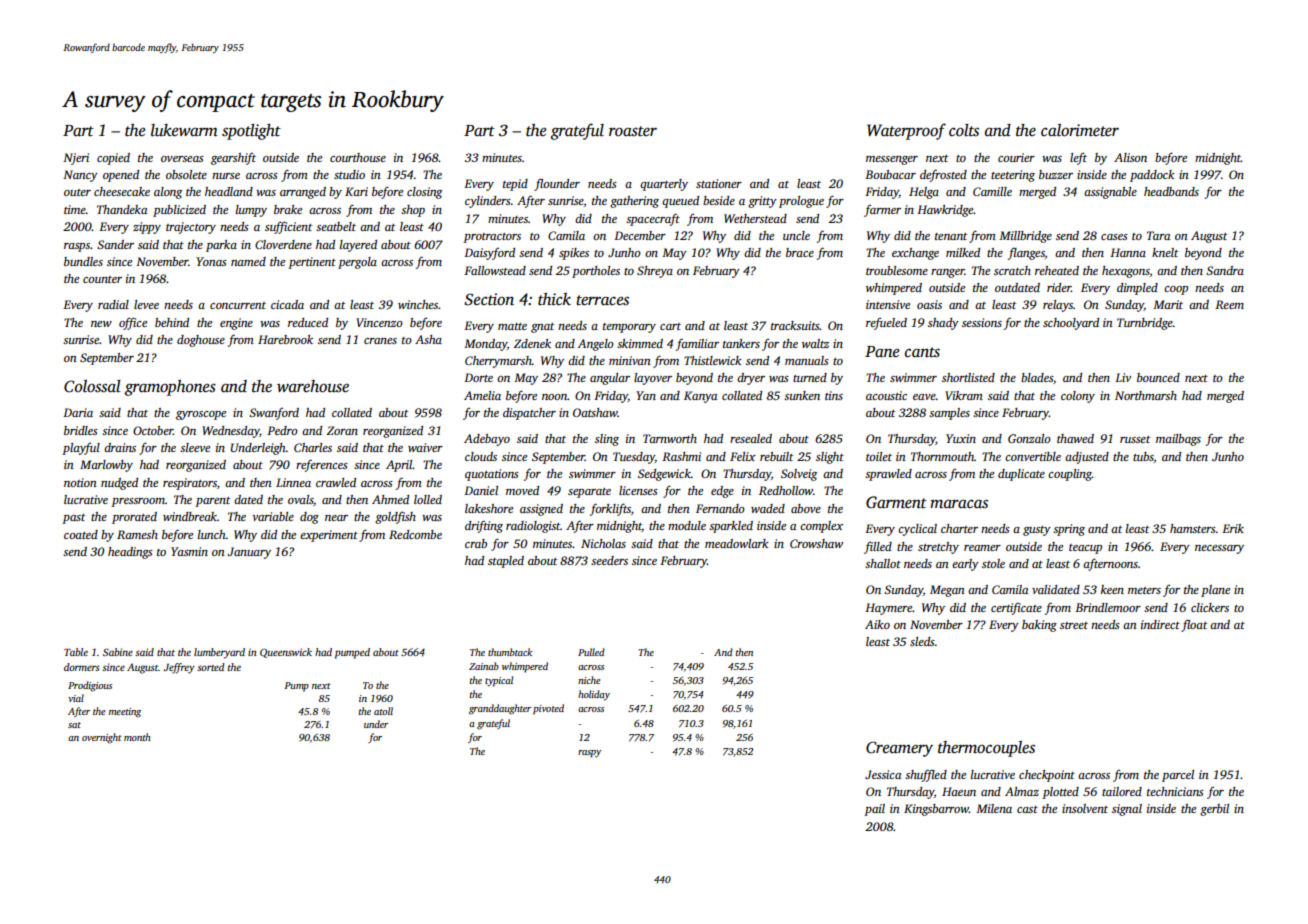 The image size is (1308, 924). Describe the element at coordinates (478, 377) in the image. I see `Dorte` at that location.
